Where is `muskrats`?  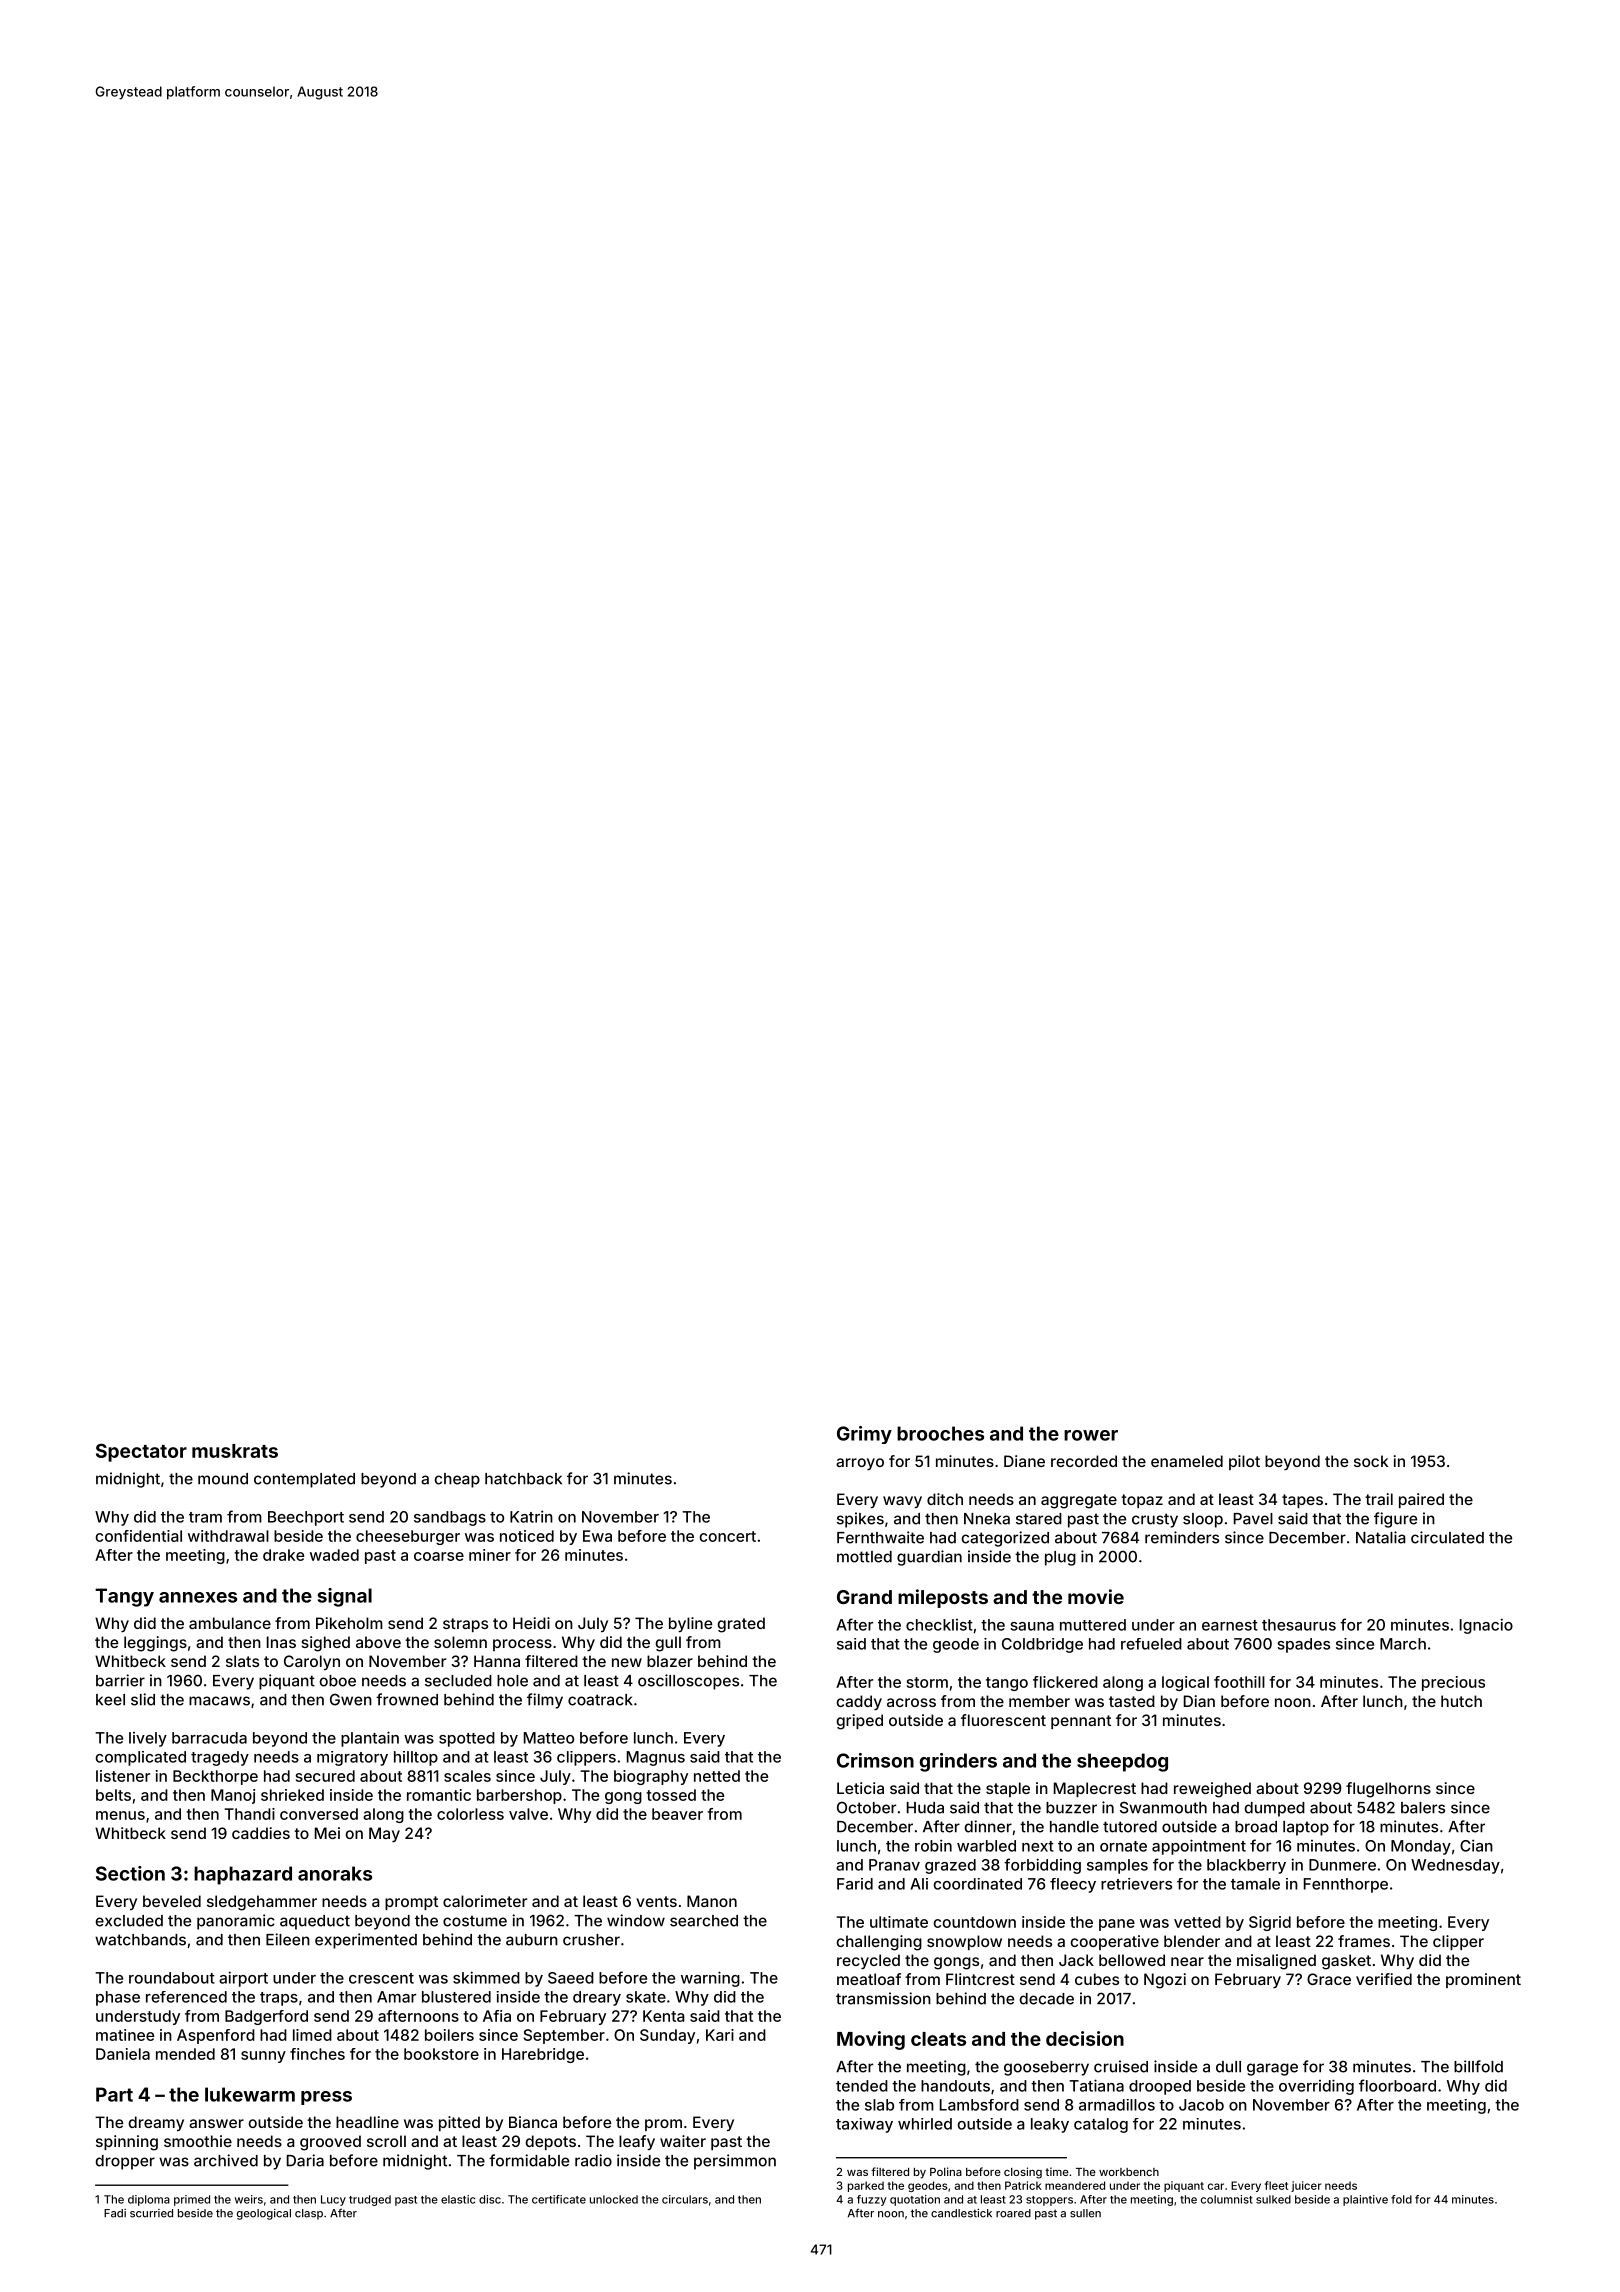 muskrats is located at coordinates (235, 1451).
